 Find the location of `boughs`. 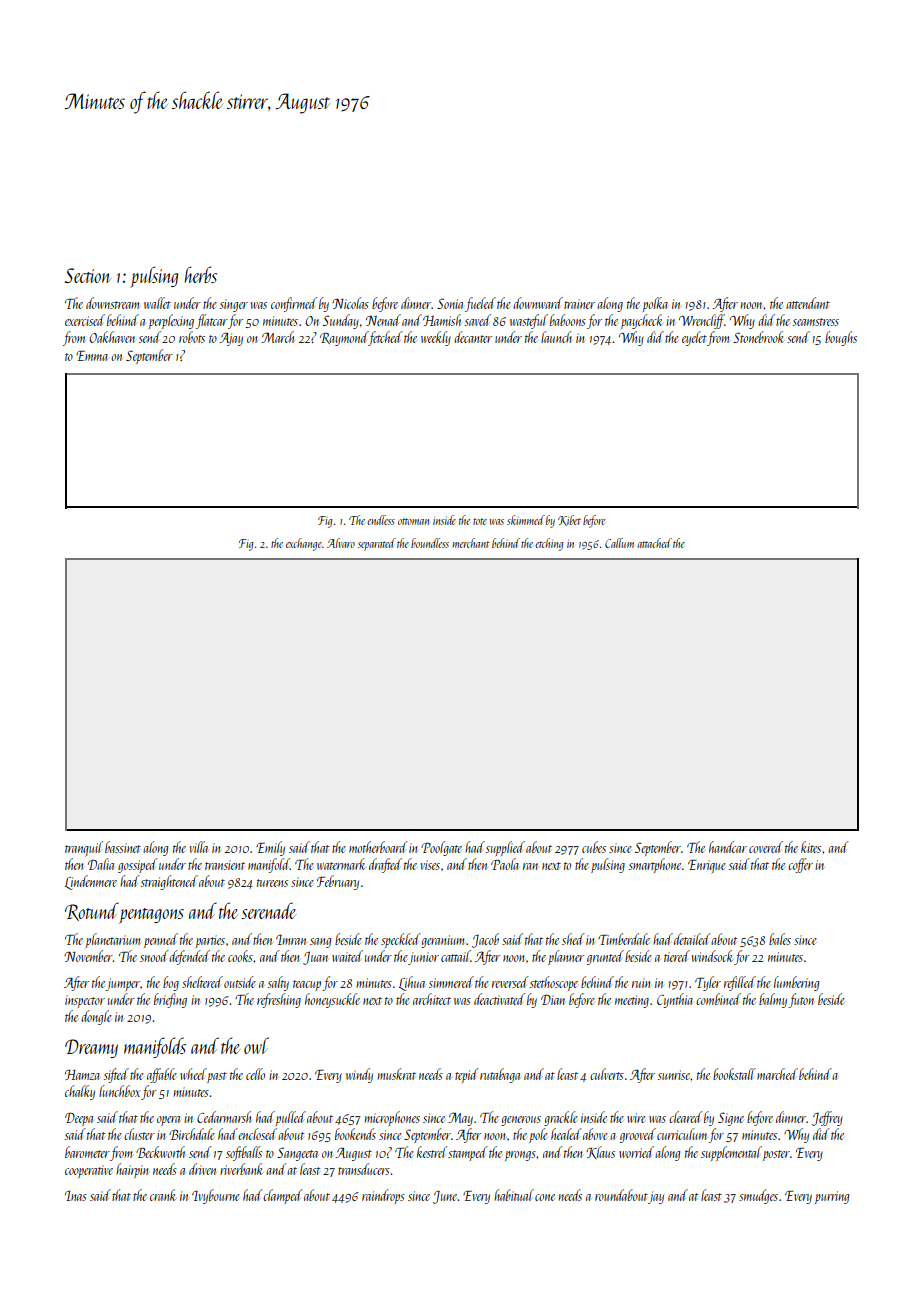

boughs is located at coordinates (841, 338).
